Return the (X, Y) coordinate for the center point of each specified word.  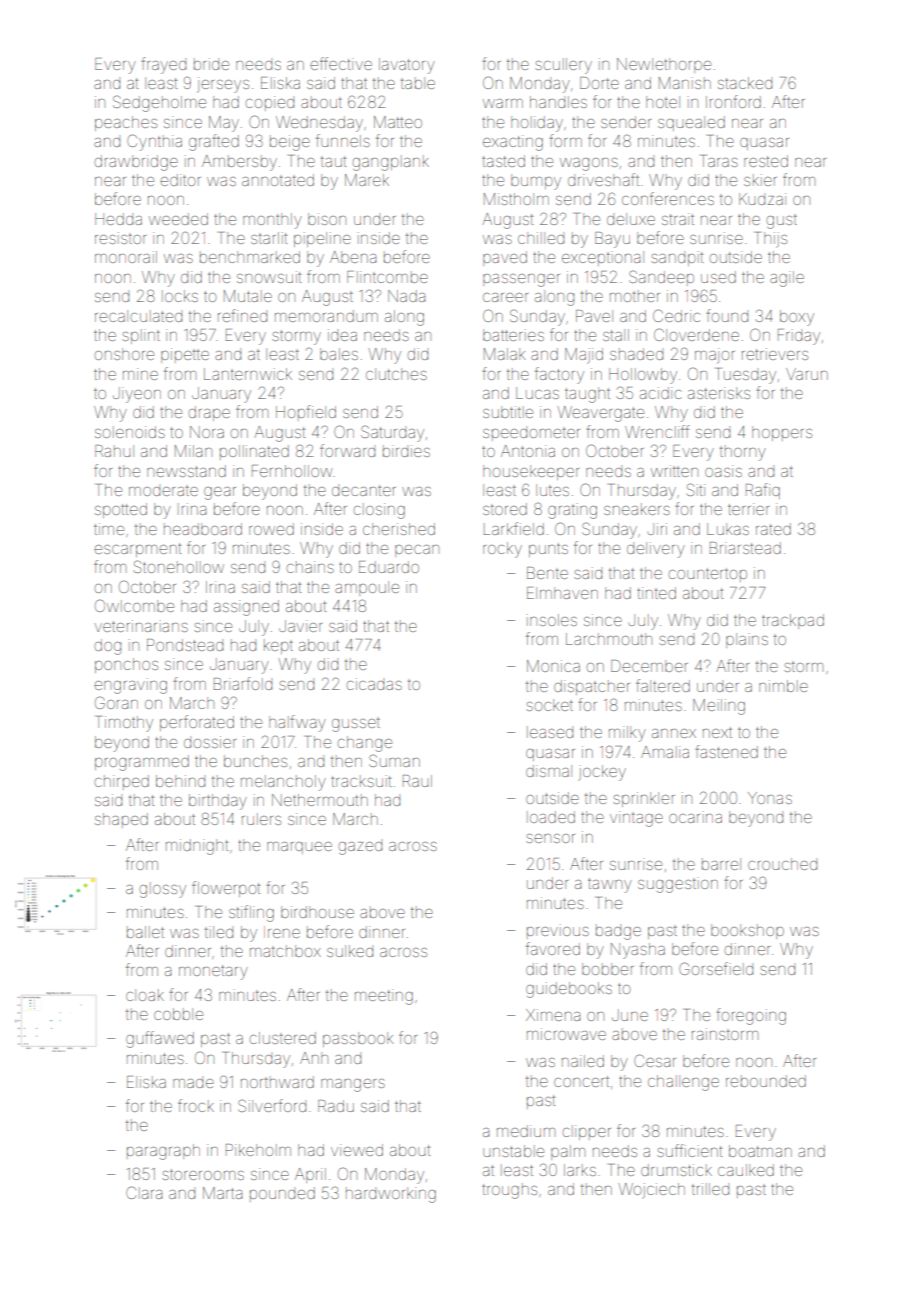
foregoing (751, 1016)
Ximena (553, 1015)
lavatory (407, 66)
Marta (222, 1193)
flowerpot (226, 889)
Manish (685, 83)
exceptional (603, 258)
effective (341, 63)
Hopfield (306, 413)
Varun (807, 374)
